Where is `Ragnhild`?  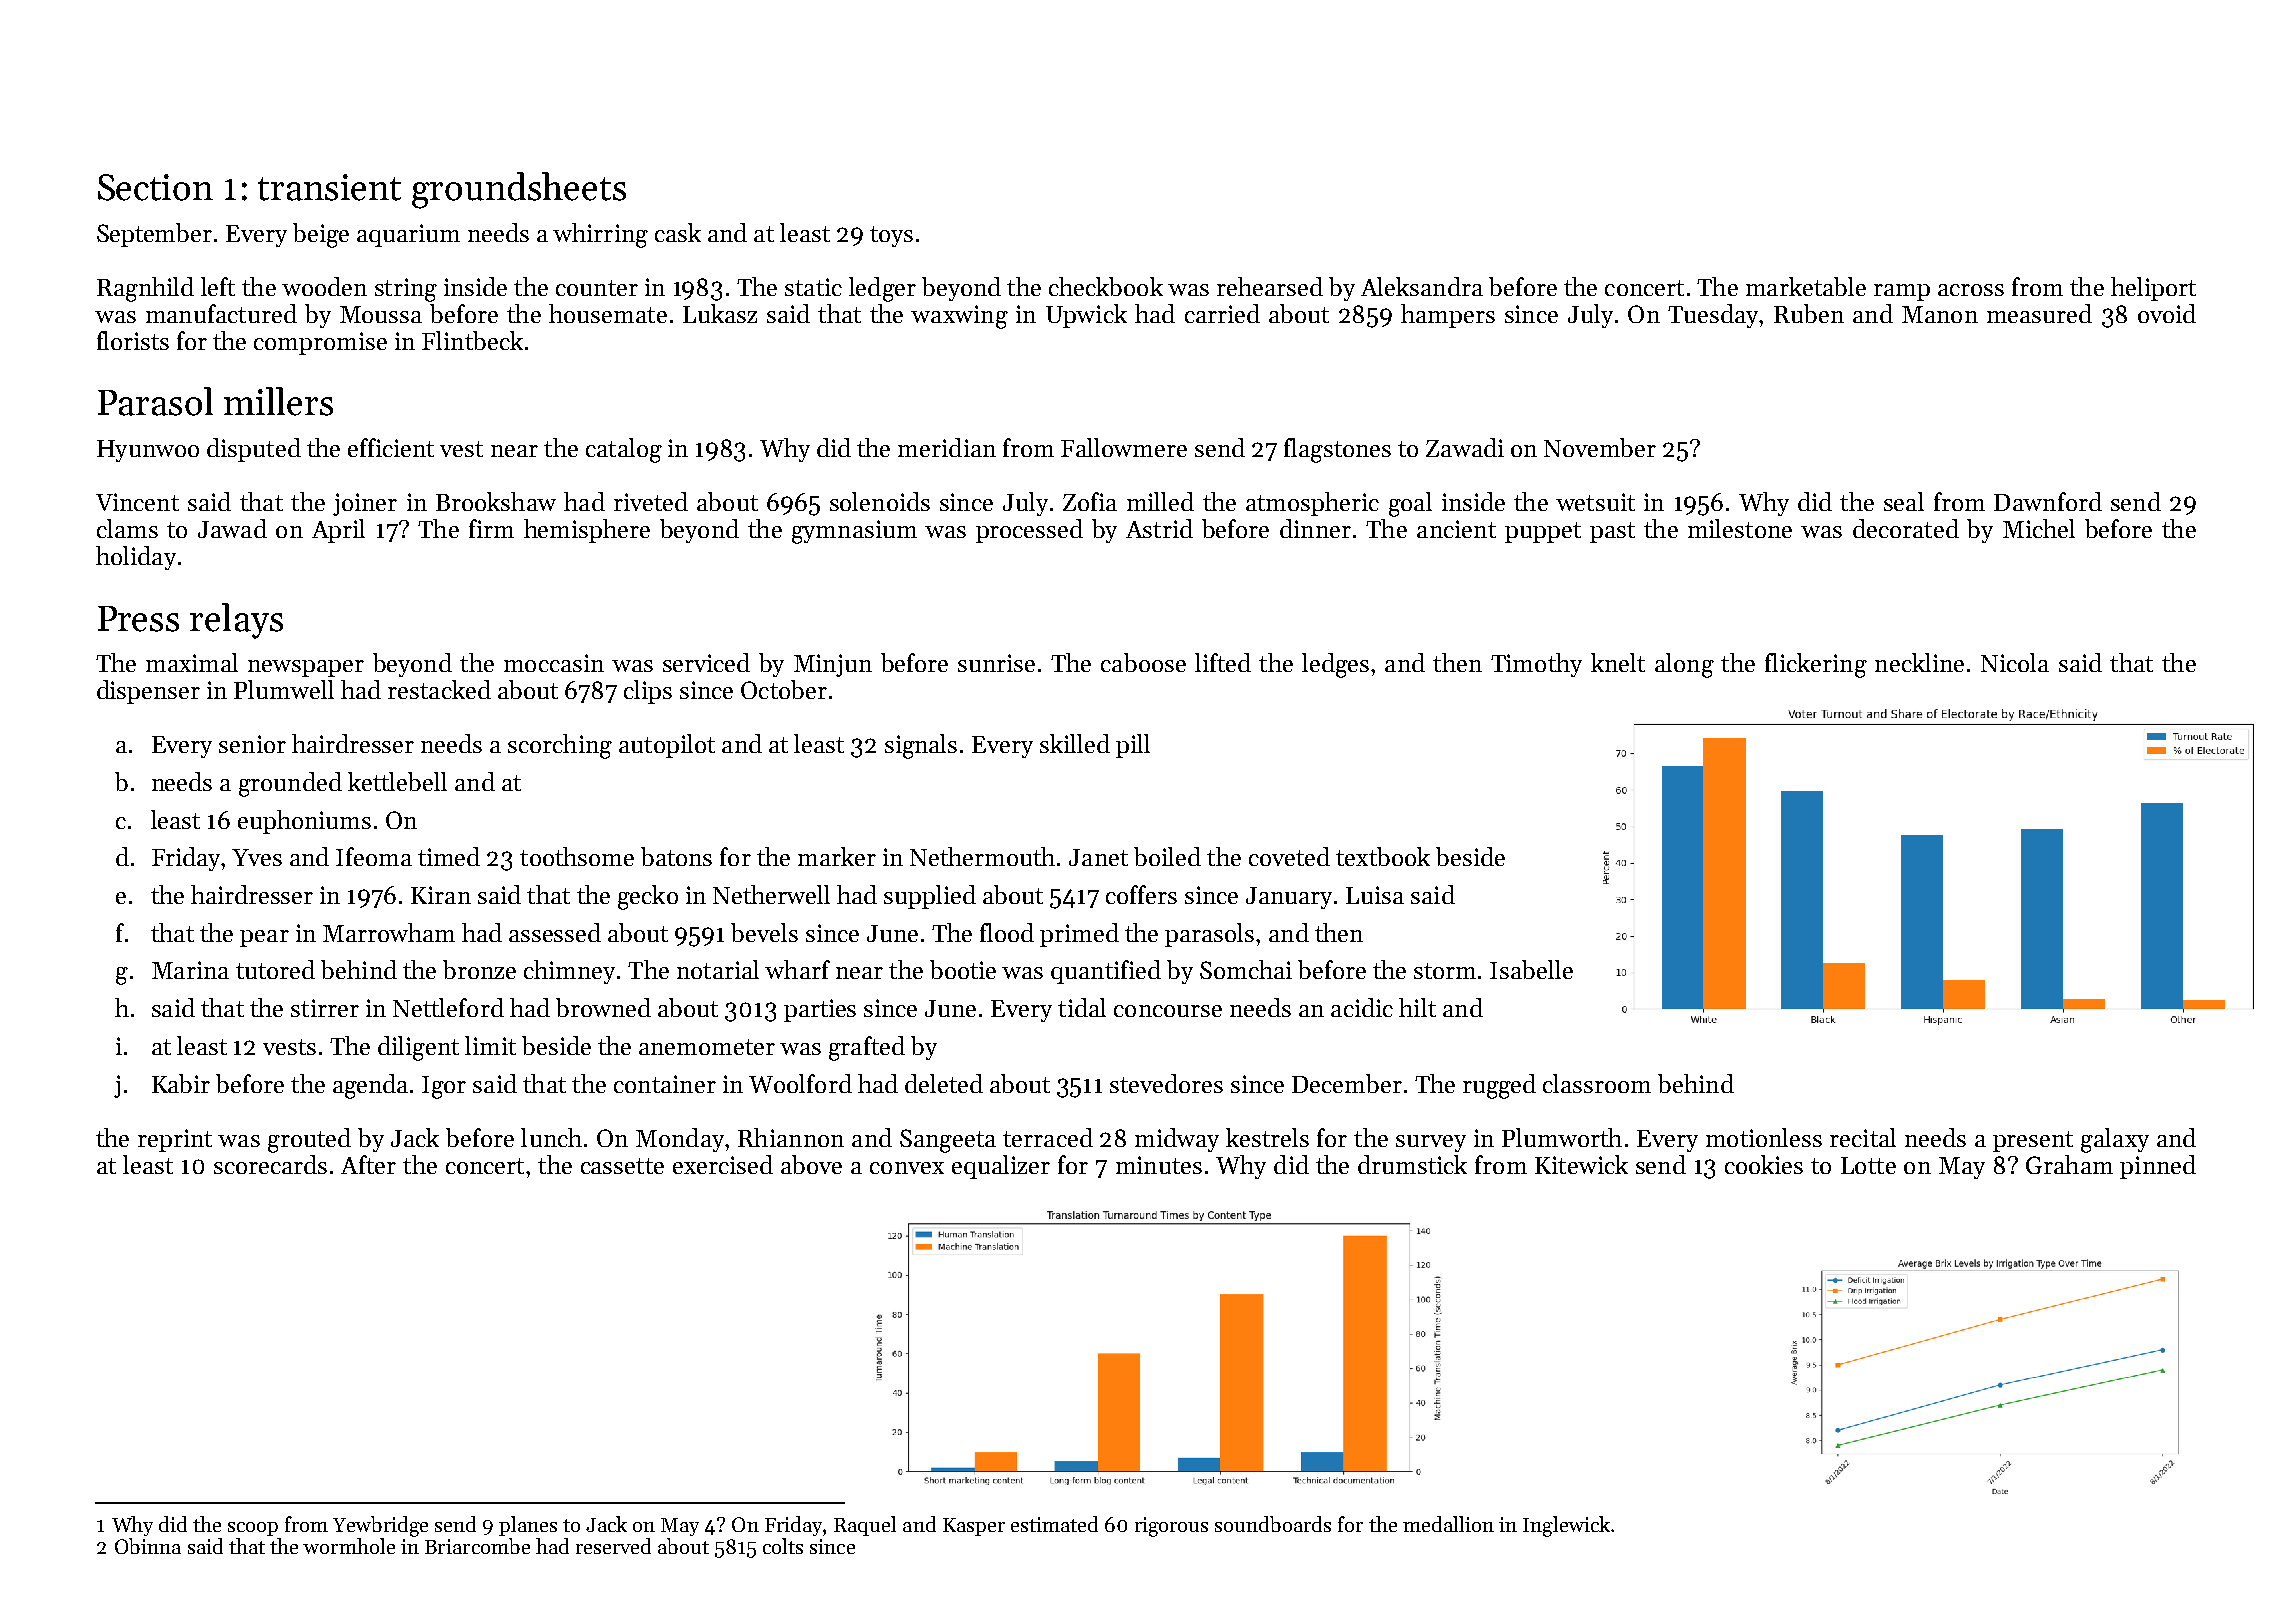 Ragnhild is located at coordinates (145, 289).
